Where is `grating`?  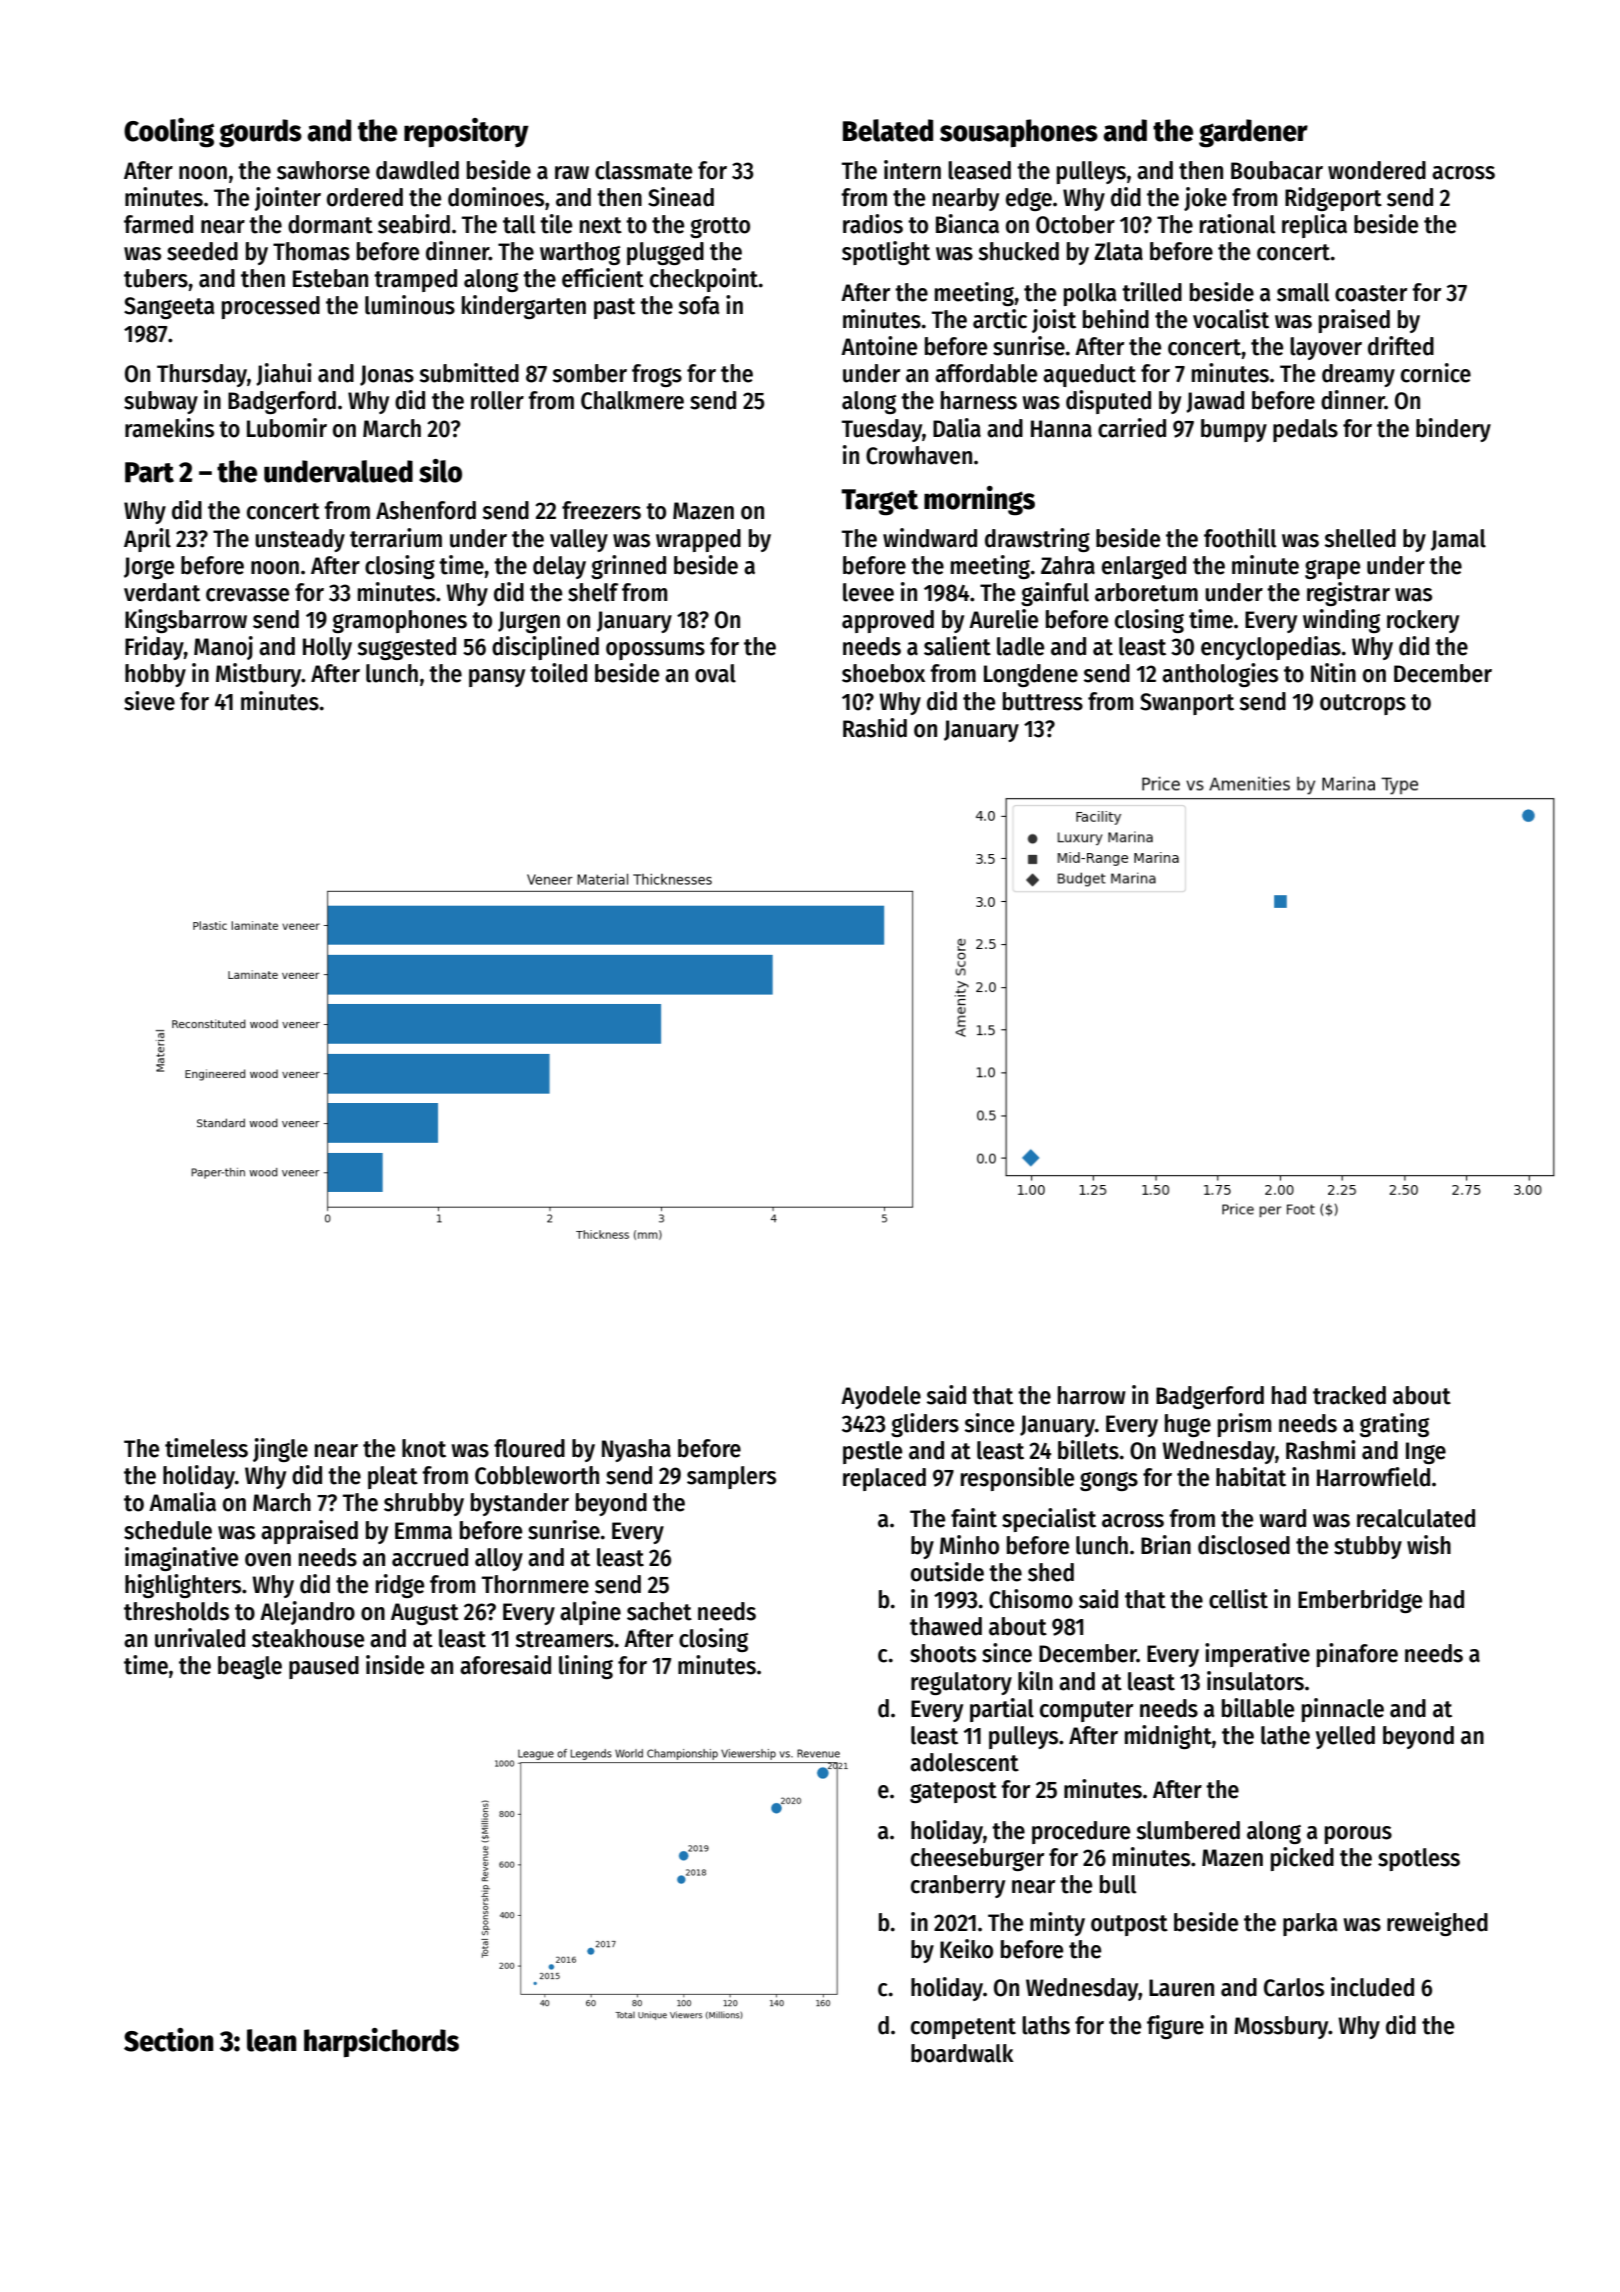 grating is located at coordinates (1394, 1425).
